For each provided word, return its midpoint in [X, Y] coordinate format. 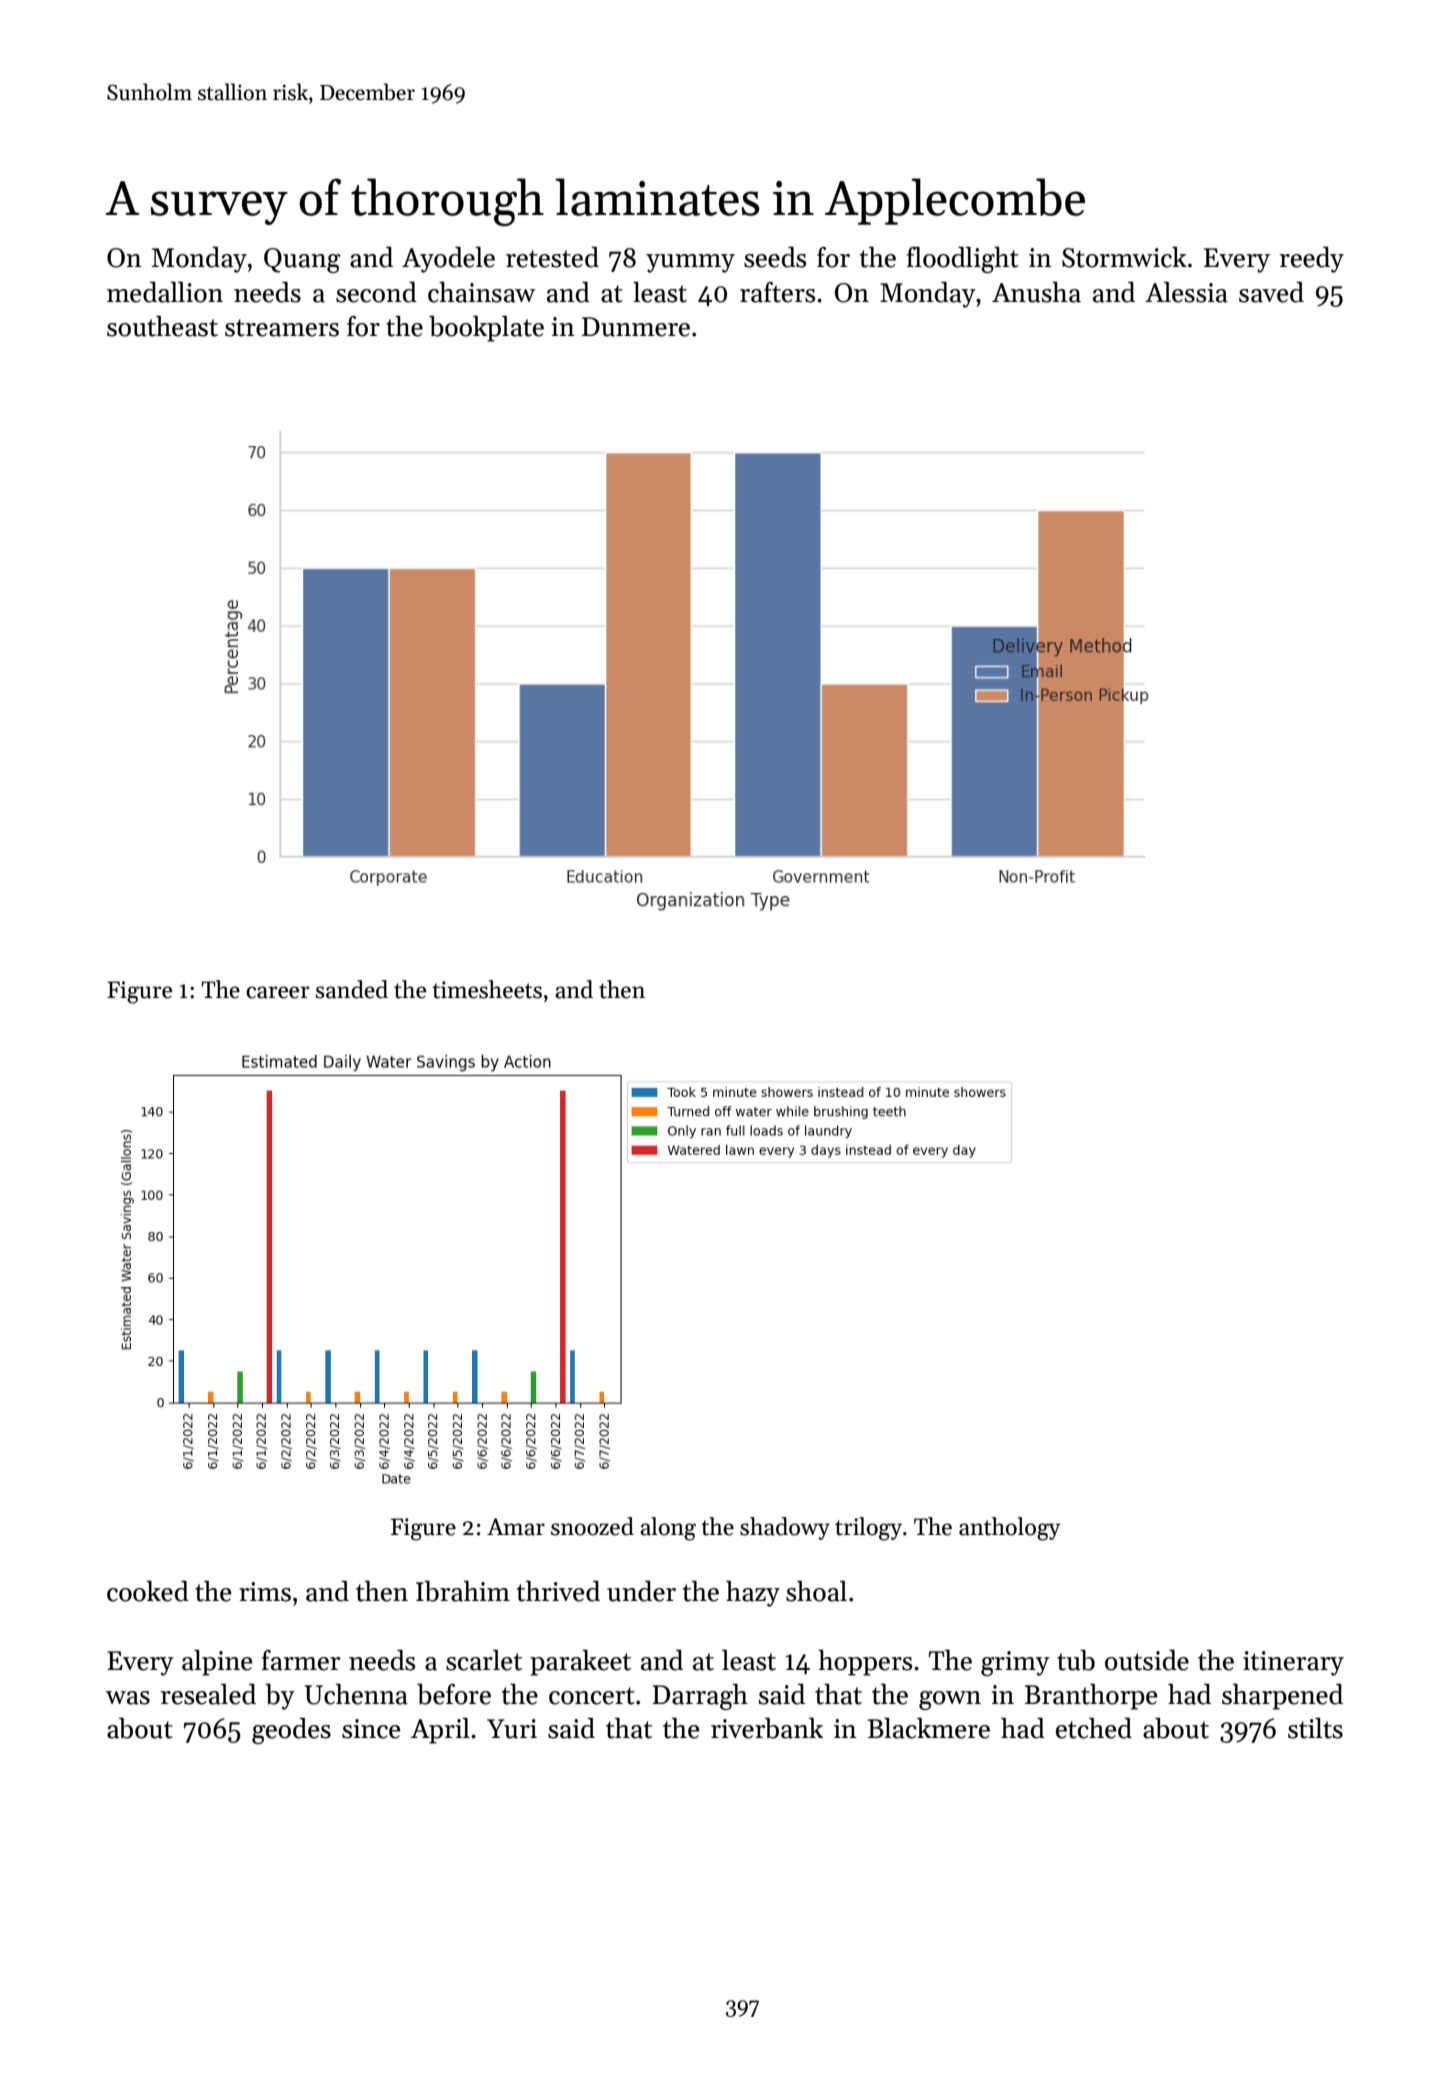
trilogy [868, 1529]
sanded [351, 989]
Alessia [1186, 292]
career [277, 992]
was [128, 1698]
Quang [302, 260]
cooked [148, 1591]
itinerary [1293, 1663]
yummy [690, 263]
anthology [1010, 1529]
